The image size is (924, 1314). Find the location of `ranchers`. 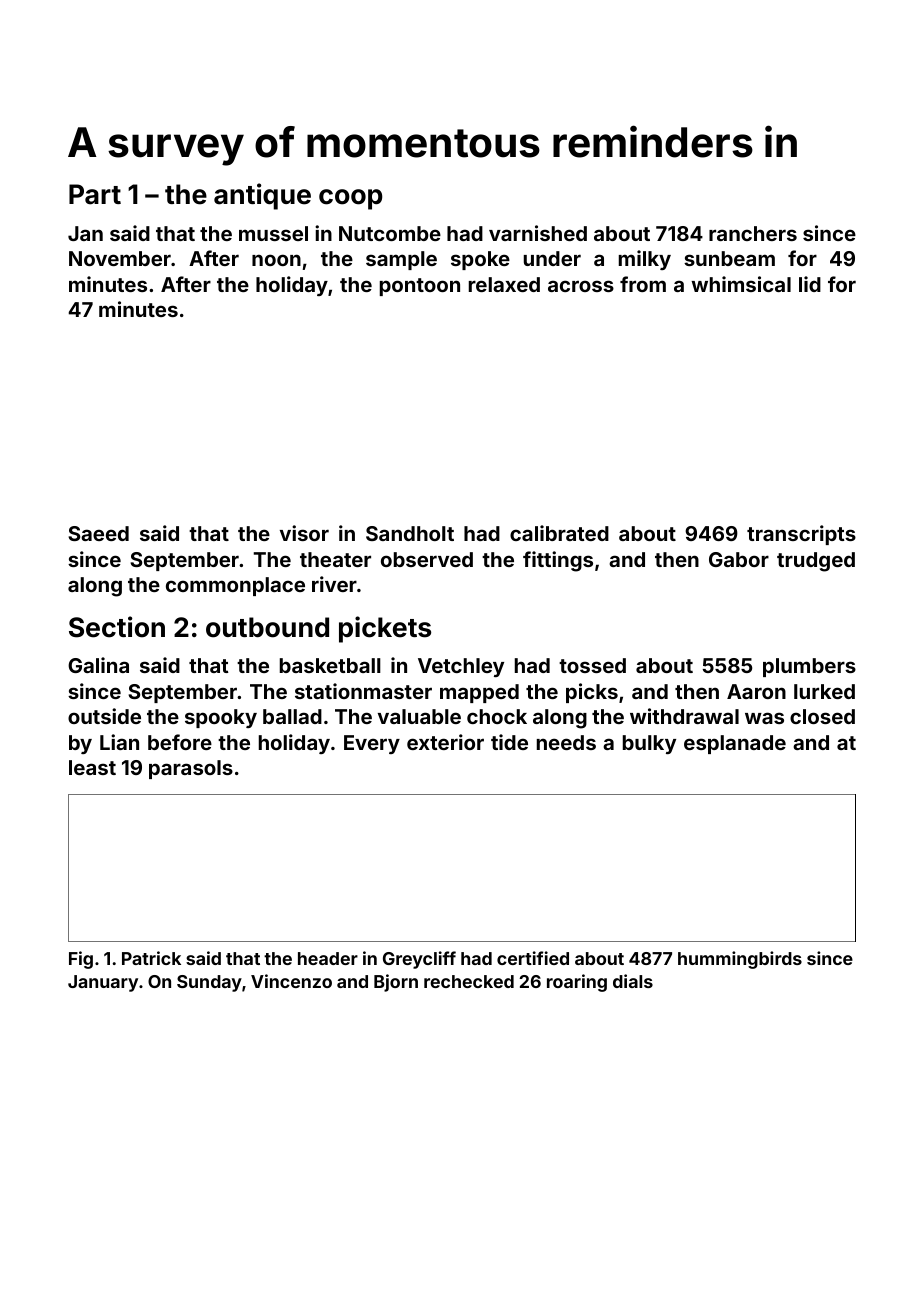

ranchers is located at coordinates (753, 233).
